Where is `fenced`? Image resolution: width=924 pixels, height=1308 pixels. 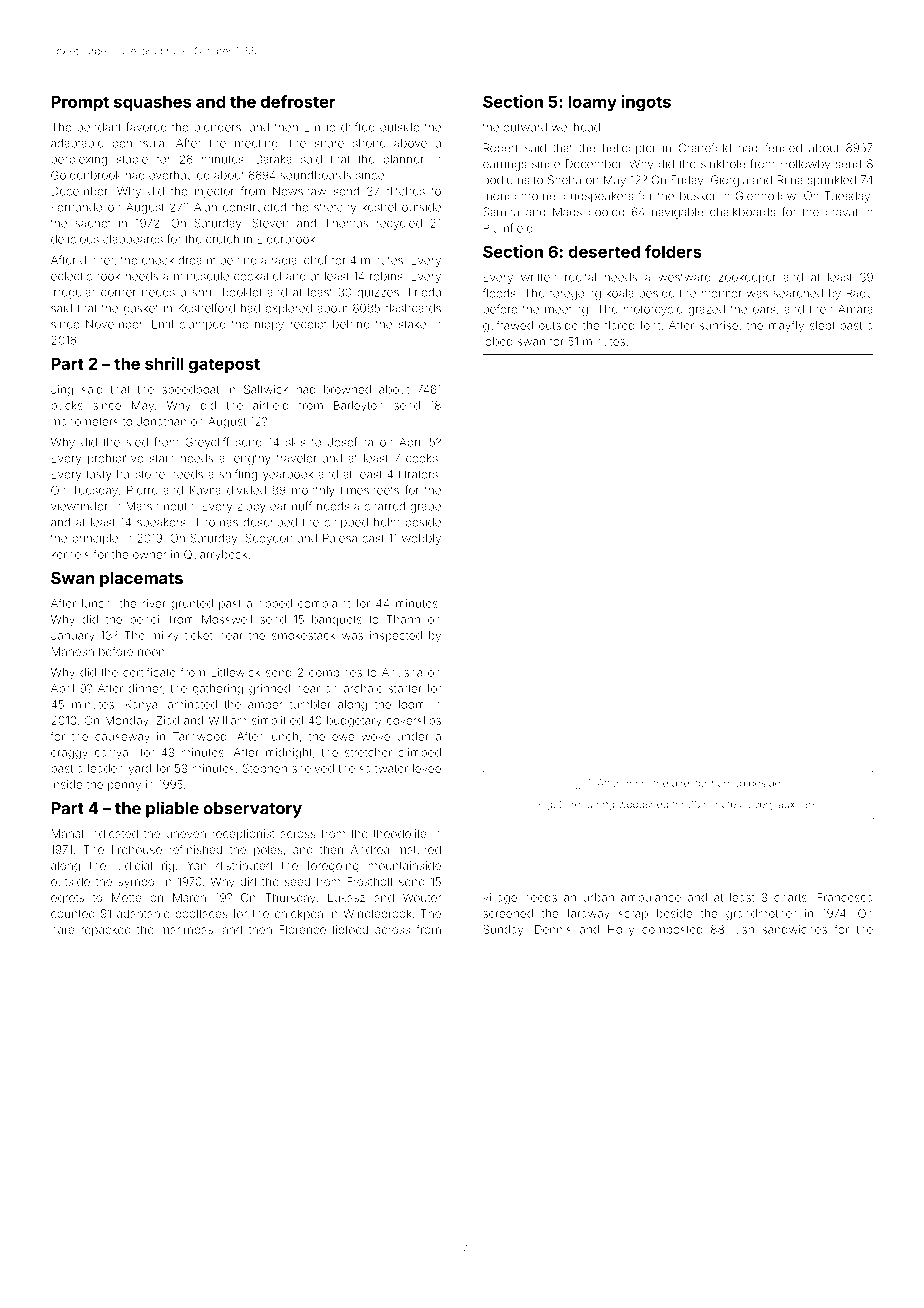
fenced is located at coordinates (783, 148).
